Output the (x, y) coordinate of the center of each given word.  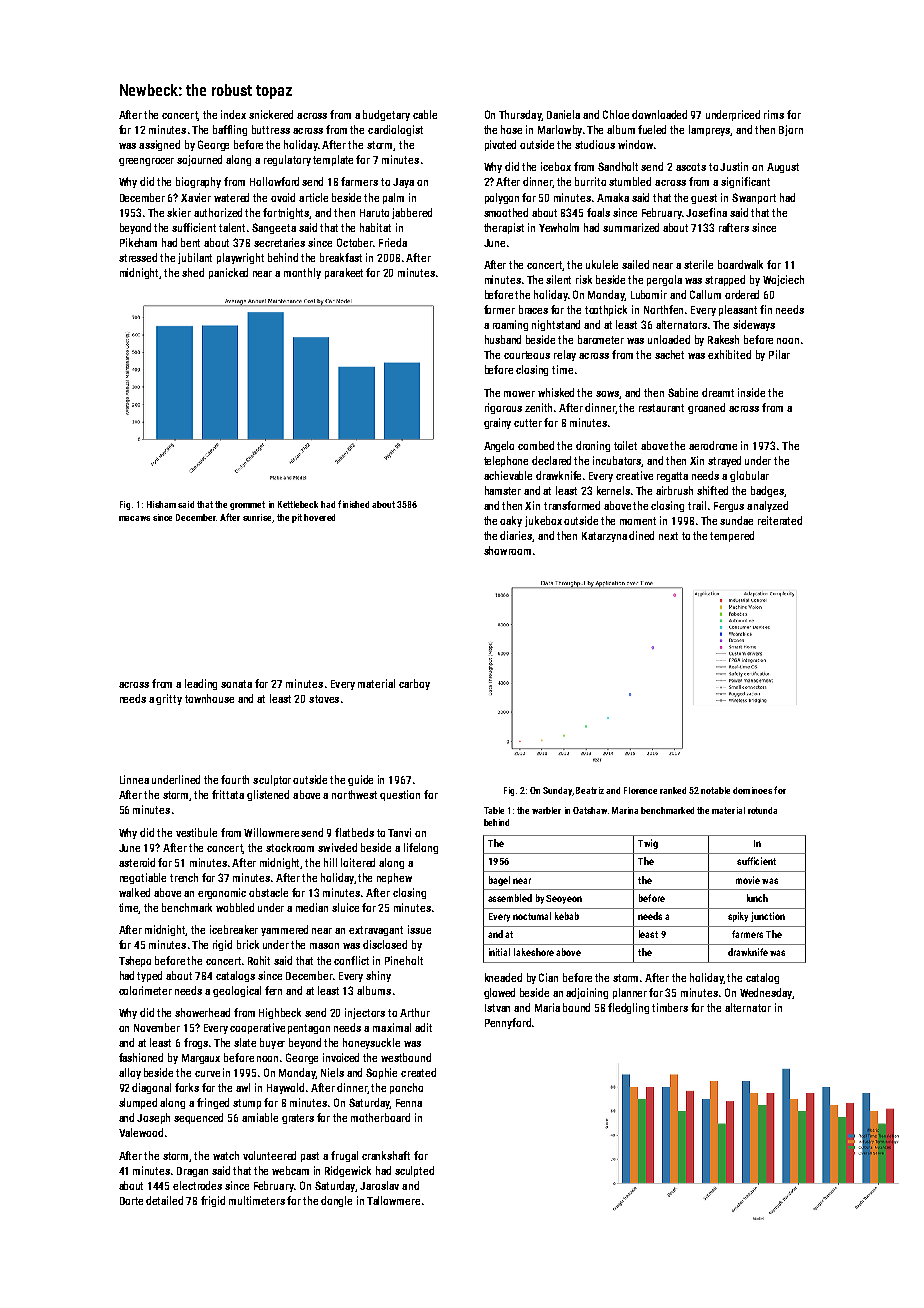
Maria (547, 1007)
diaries (516, 536)
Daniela (563, 114)
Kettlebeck (298, 504)
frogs (196, 1043)
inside (751, 392)
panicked (228, 273)
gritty (169, 699)
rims (774, 114)
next (668, 536)
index (233, 114)
